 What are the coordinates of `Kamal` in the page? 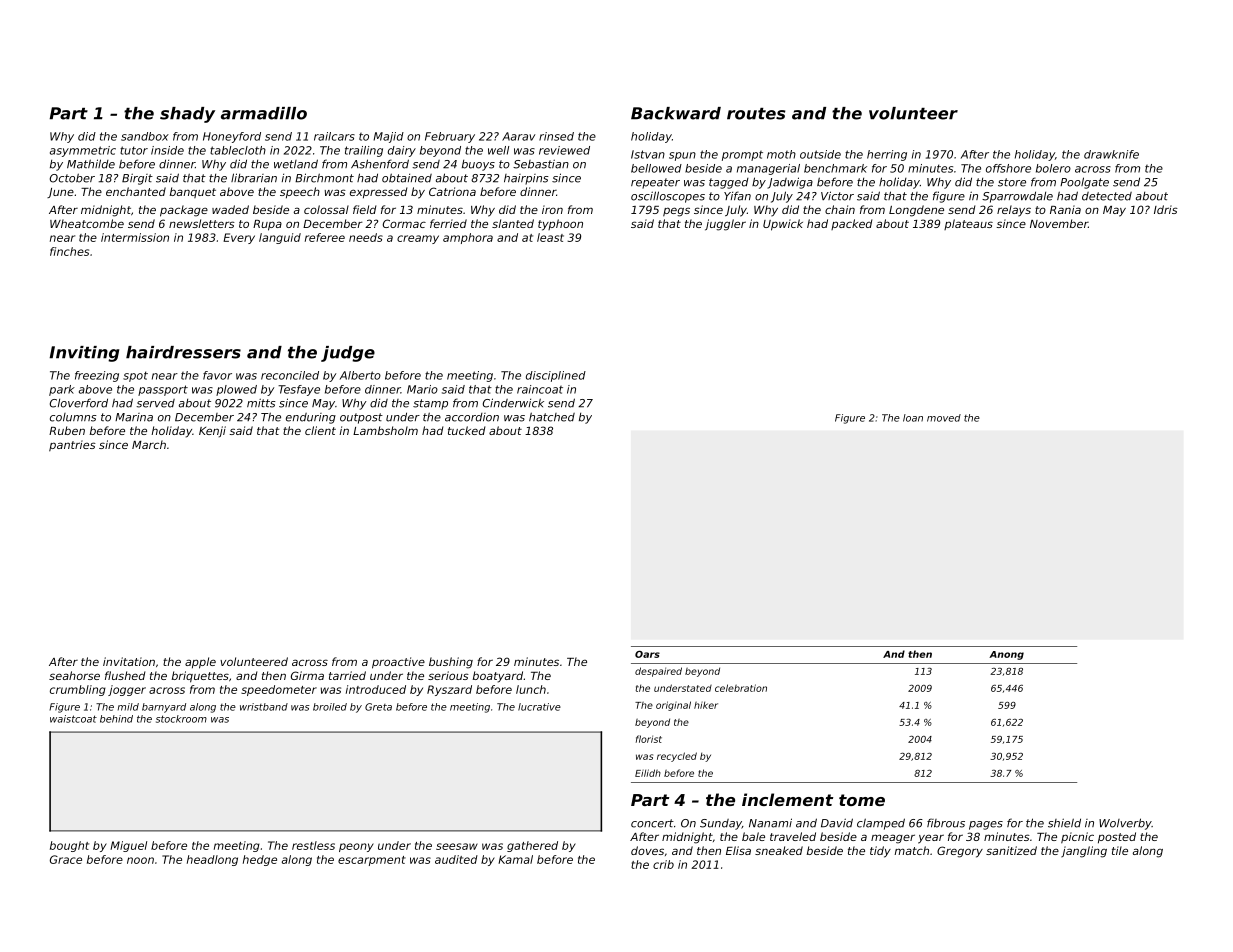 It's located at (515, 859).
